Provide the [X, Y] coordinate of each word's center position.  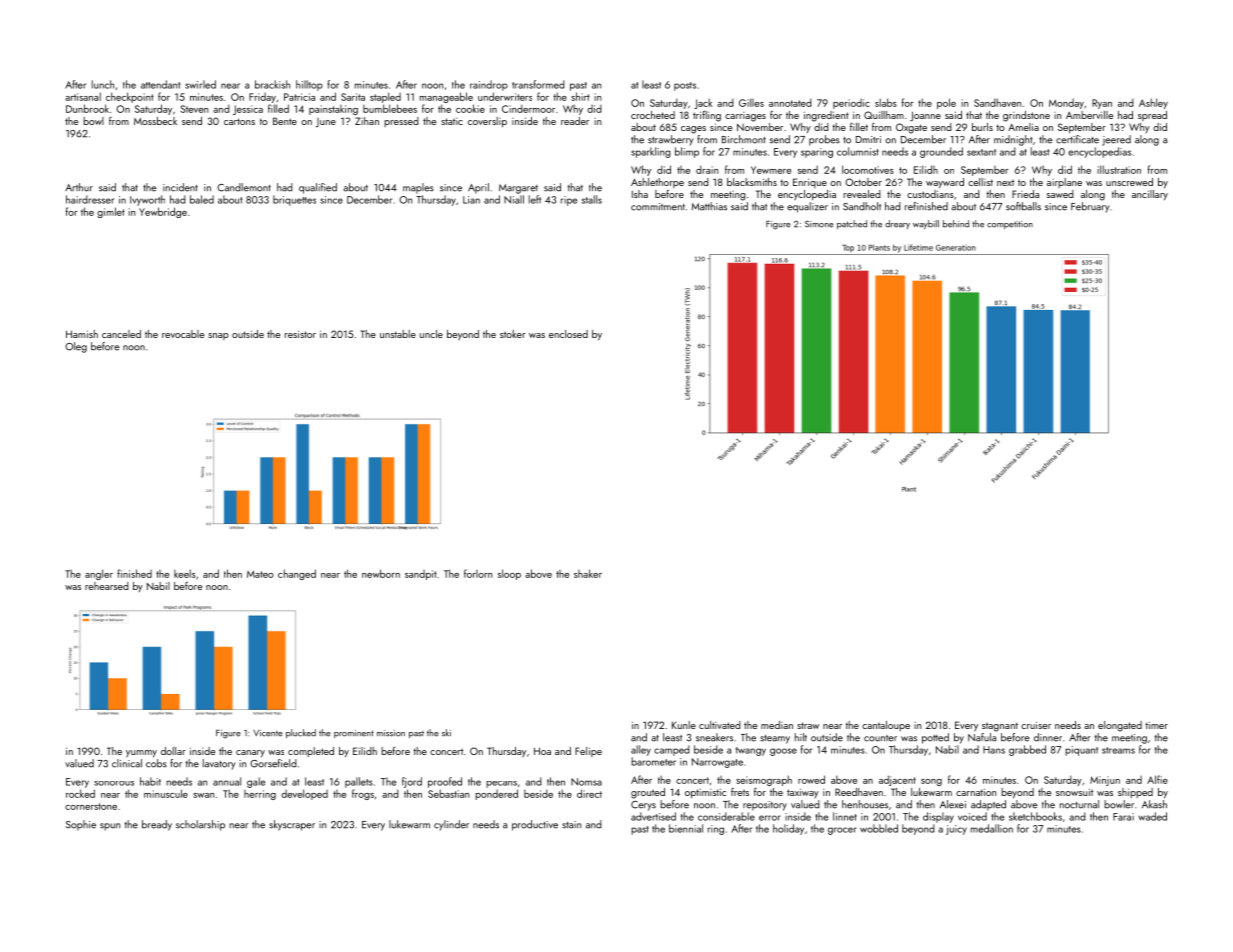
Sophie [81, 825]
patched [852, 224]
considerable [726, 816]
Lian [471, 200]
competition [1010, 225]
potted [935, 738]
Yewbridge [163, 212]
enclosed [568, 334]
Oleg [76, 347]
